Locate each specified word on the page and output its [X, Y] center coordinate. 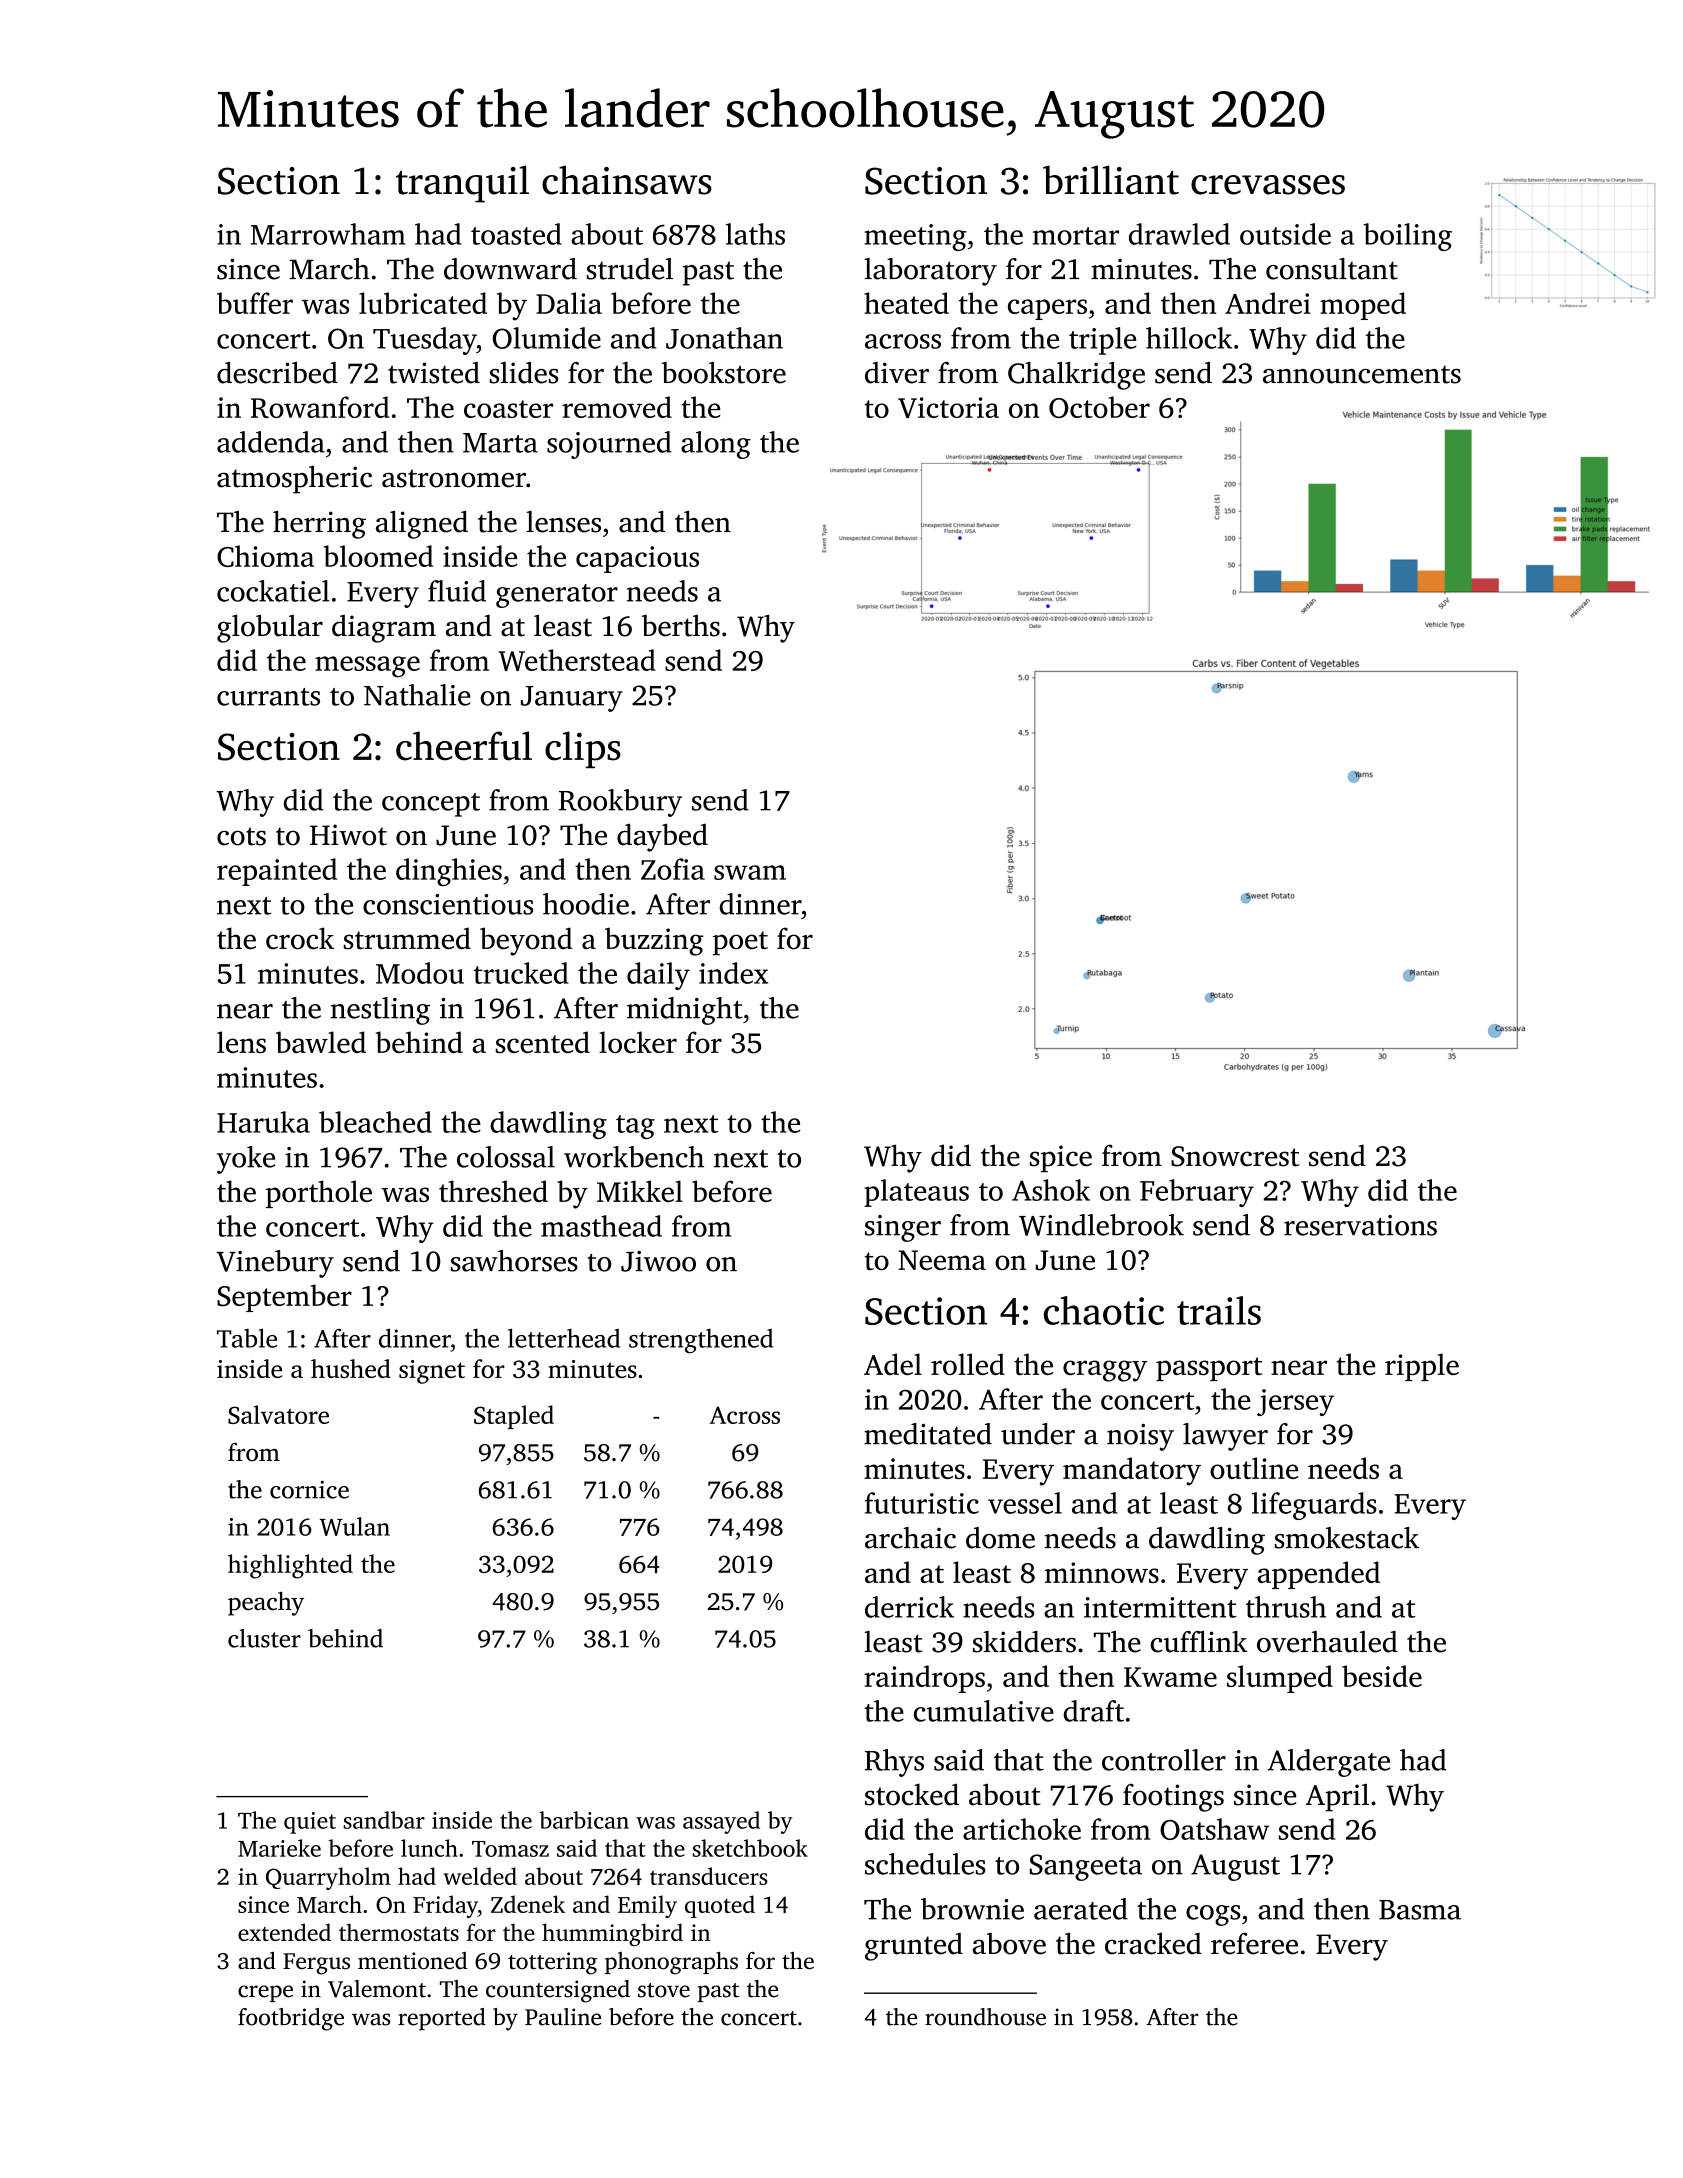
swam [750, 872]
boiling [1407, 237]
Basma [1420, 1910]
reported [442, 2019]
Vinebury [275, 1264]
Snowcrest [1235, 1156]
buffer [255, 303]
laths [755, 234]
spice [1061, 1158]
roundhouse [985, 2017]
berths [681, 626]
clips [583, 749]
